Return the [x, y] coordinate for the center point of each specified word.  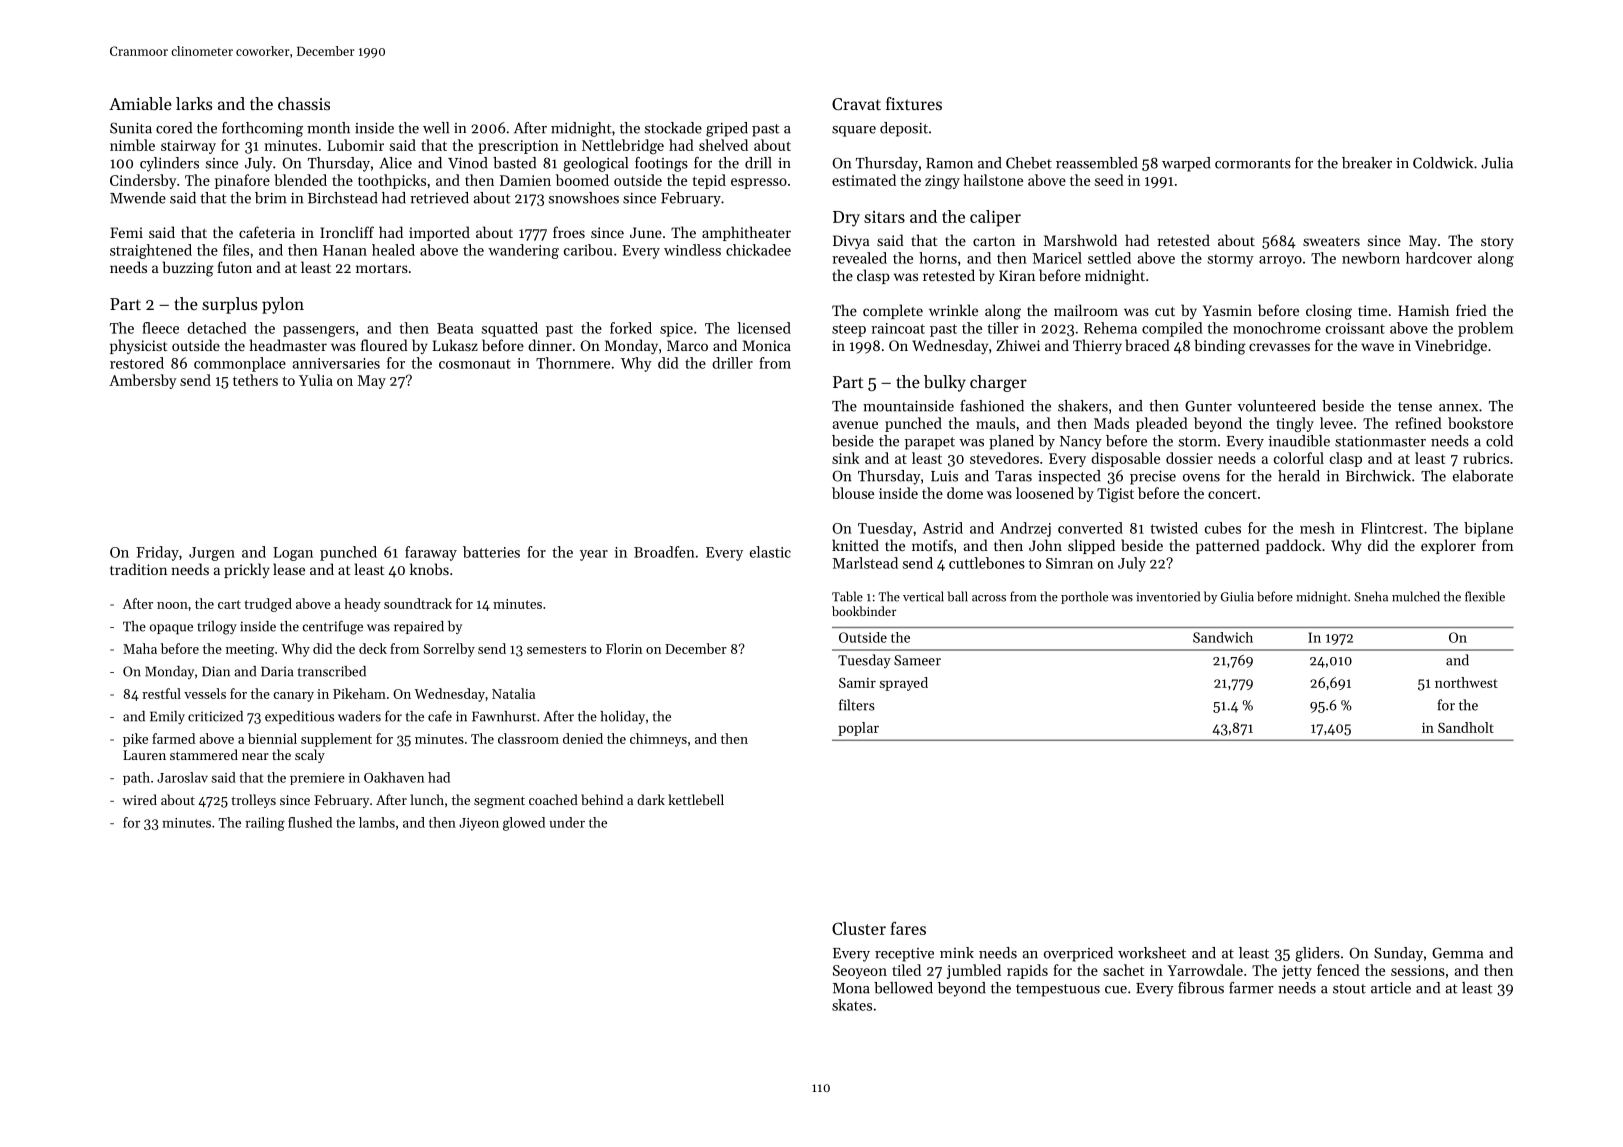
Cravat [856, 104]
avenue [855, 425]
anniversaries [336, 363]
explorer [1448, 546]
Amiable [140, 103]
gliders [1317, 954]
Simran [1069, 563]
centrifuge [333, 627]
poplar [858, 729]
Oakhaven [394, 777]
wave [1377, 347]
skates [852, 1005]
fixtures [914, 103]
